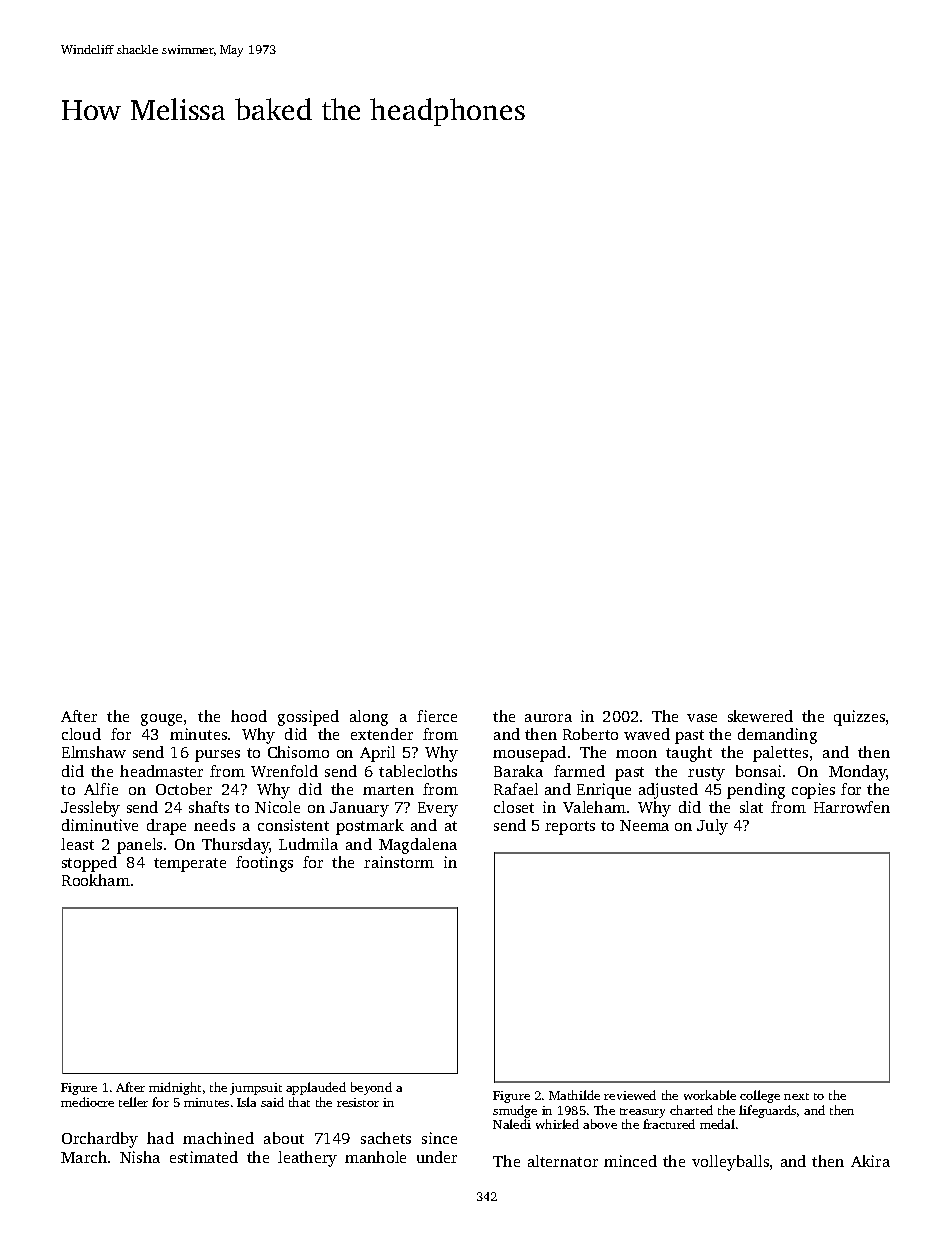  I want to click on Rookham, so click(96, 880).
